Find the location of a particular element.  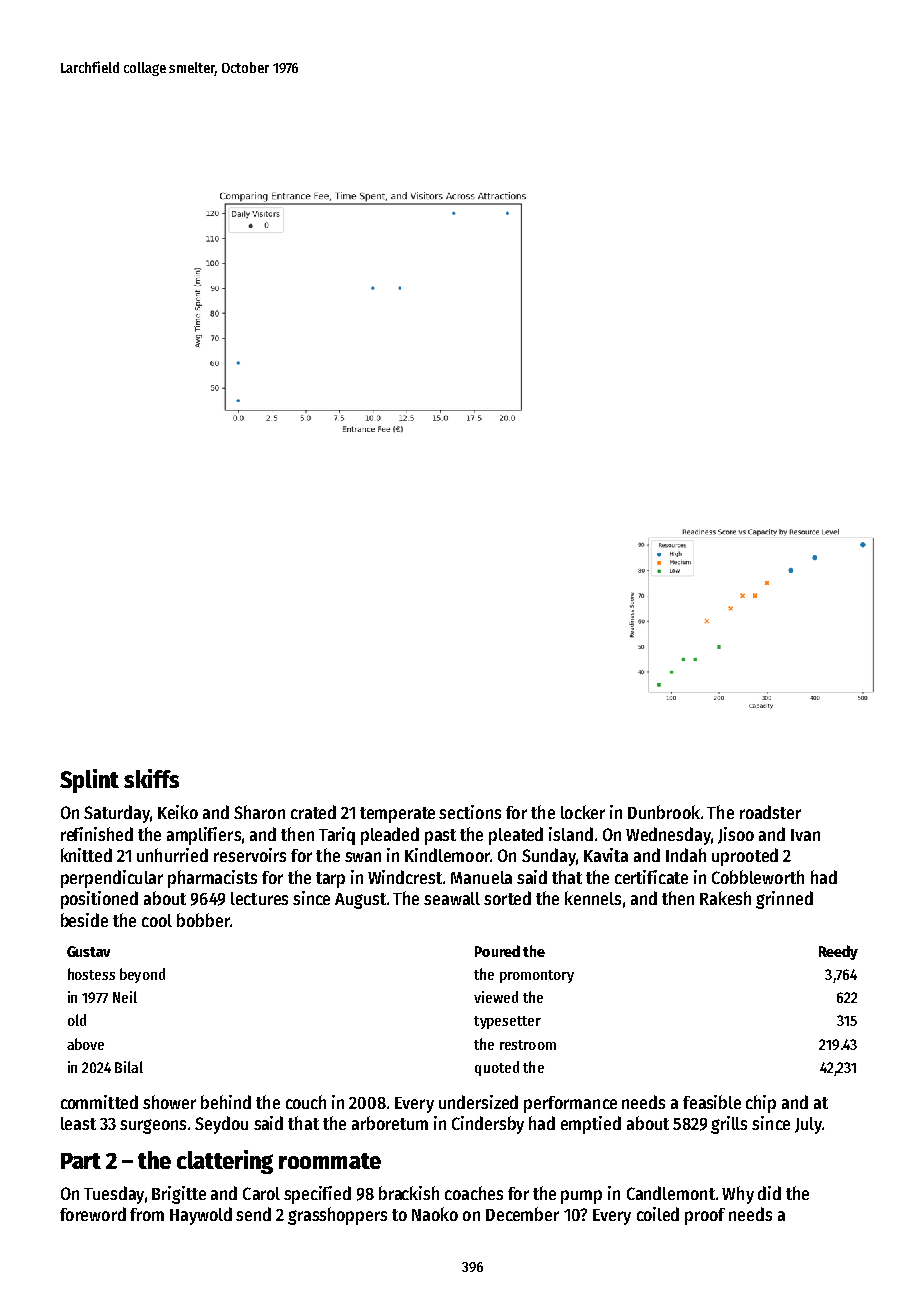

coiled is located at coordinates (658, 1214).
